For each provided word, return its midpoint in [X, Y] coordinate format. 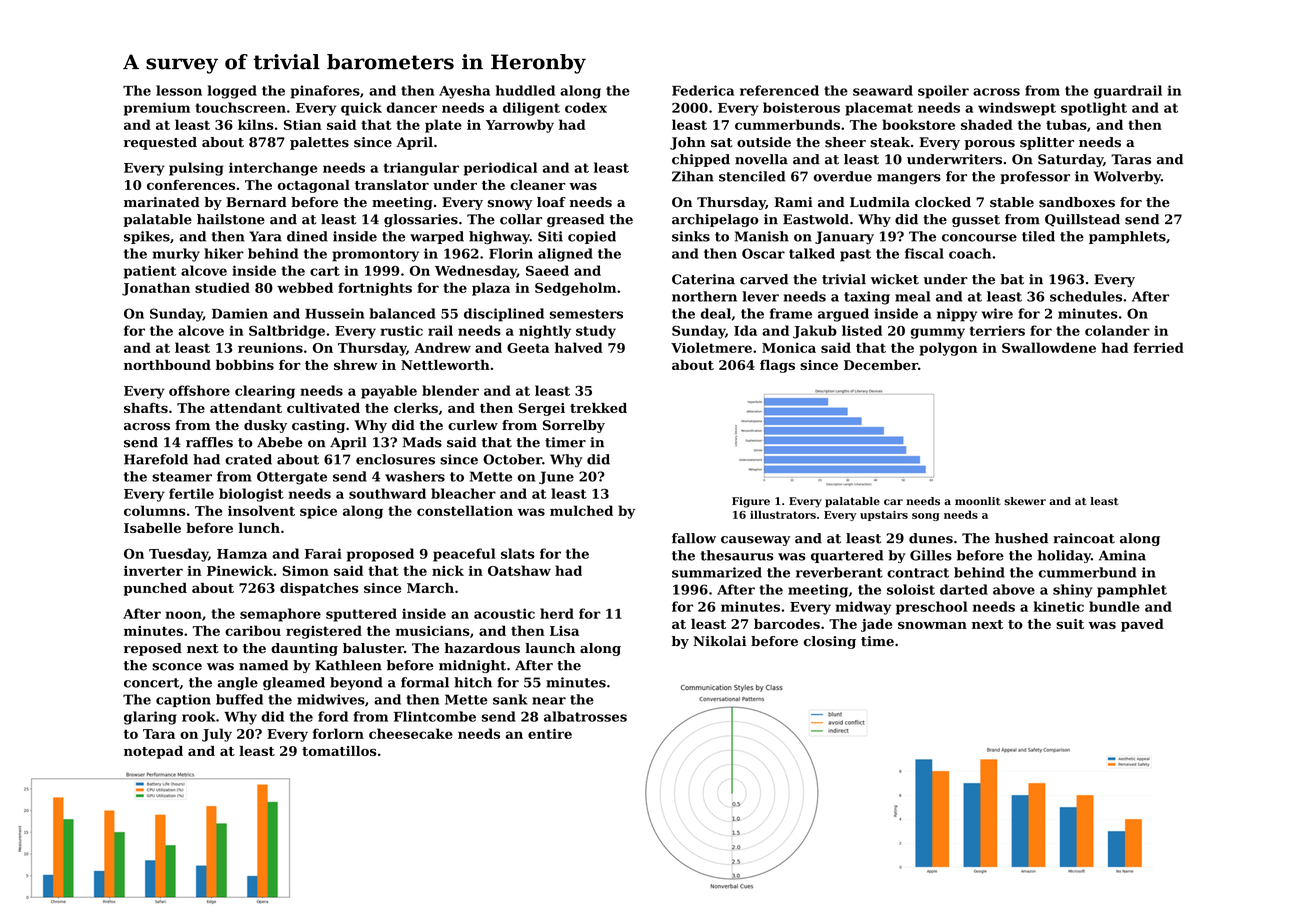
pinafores [325, 92]
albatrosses [585, 716]
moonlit [978, 501]
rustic [401, 330]
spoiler [943, 92]
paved [1142, 625]
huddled [525, 90]
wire [997, 313]
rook [198, 716]
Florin [511, 253]
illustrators [783, 514]
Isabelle [152, 528]
